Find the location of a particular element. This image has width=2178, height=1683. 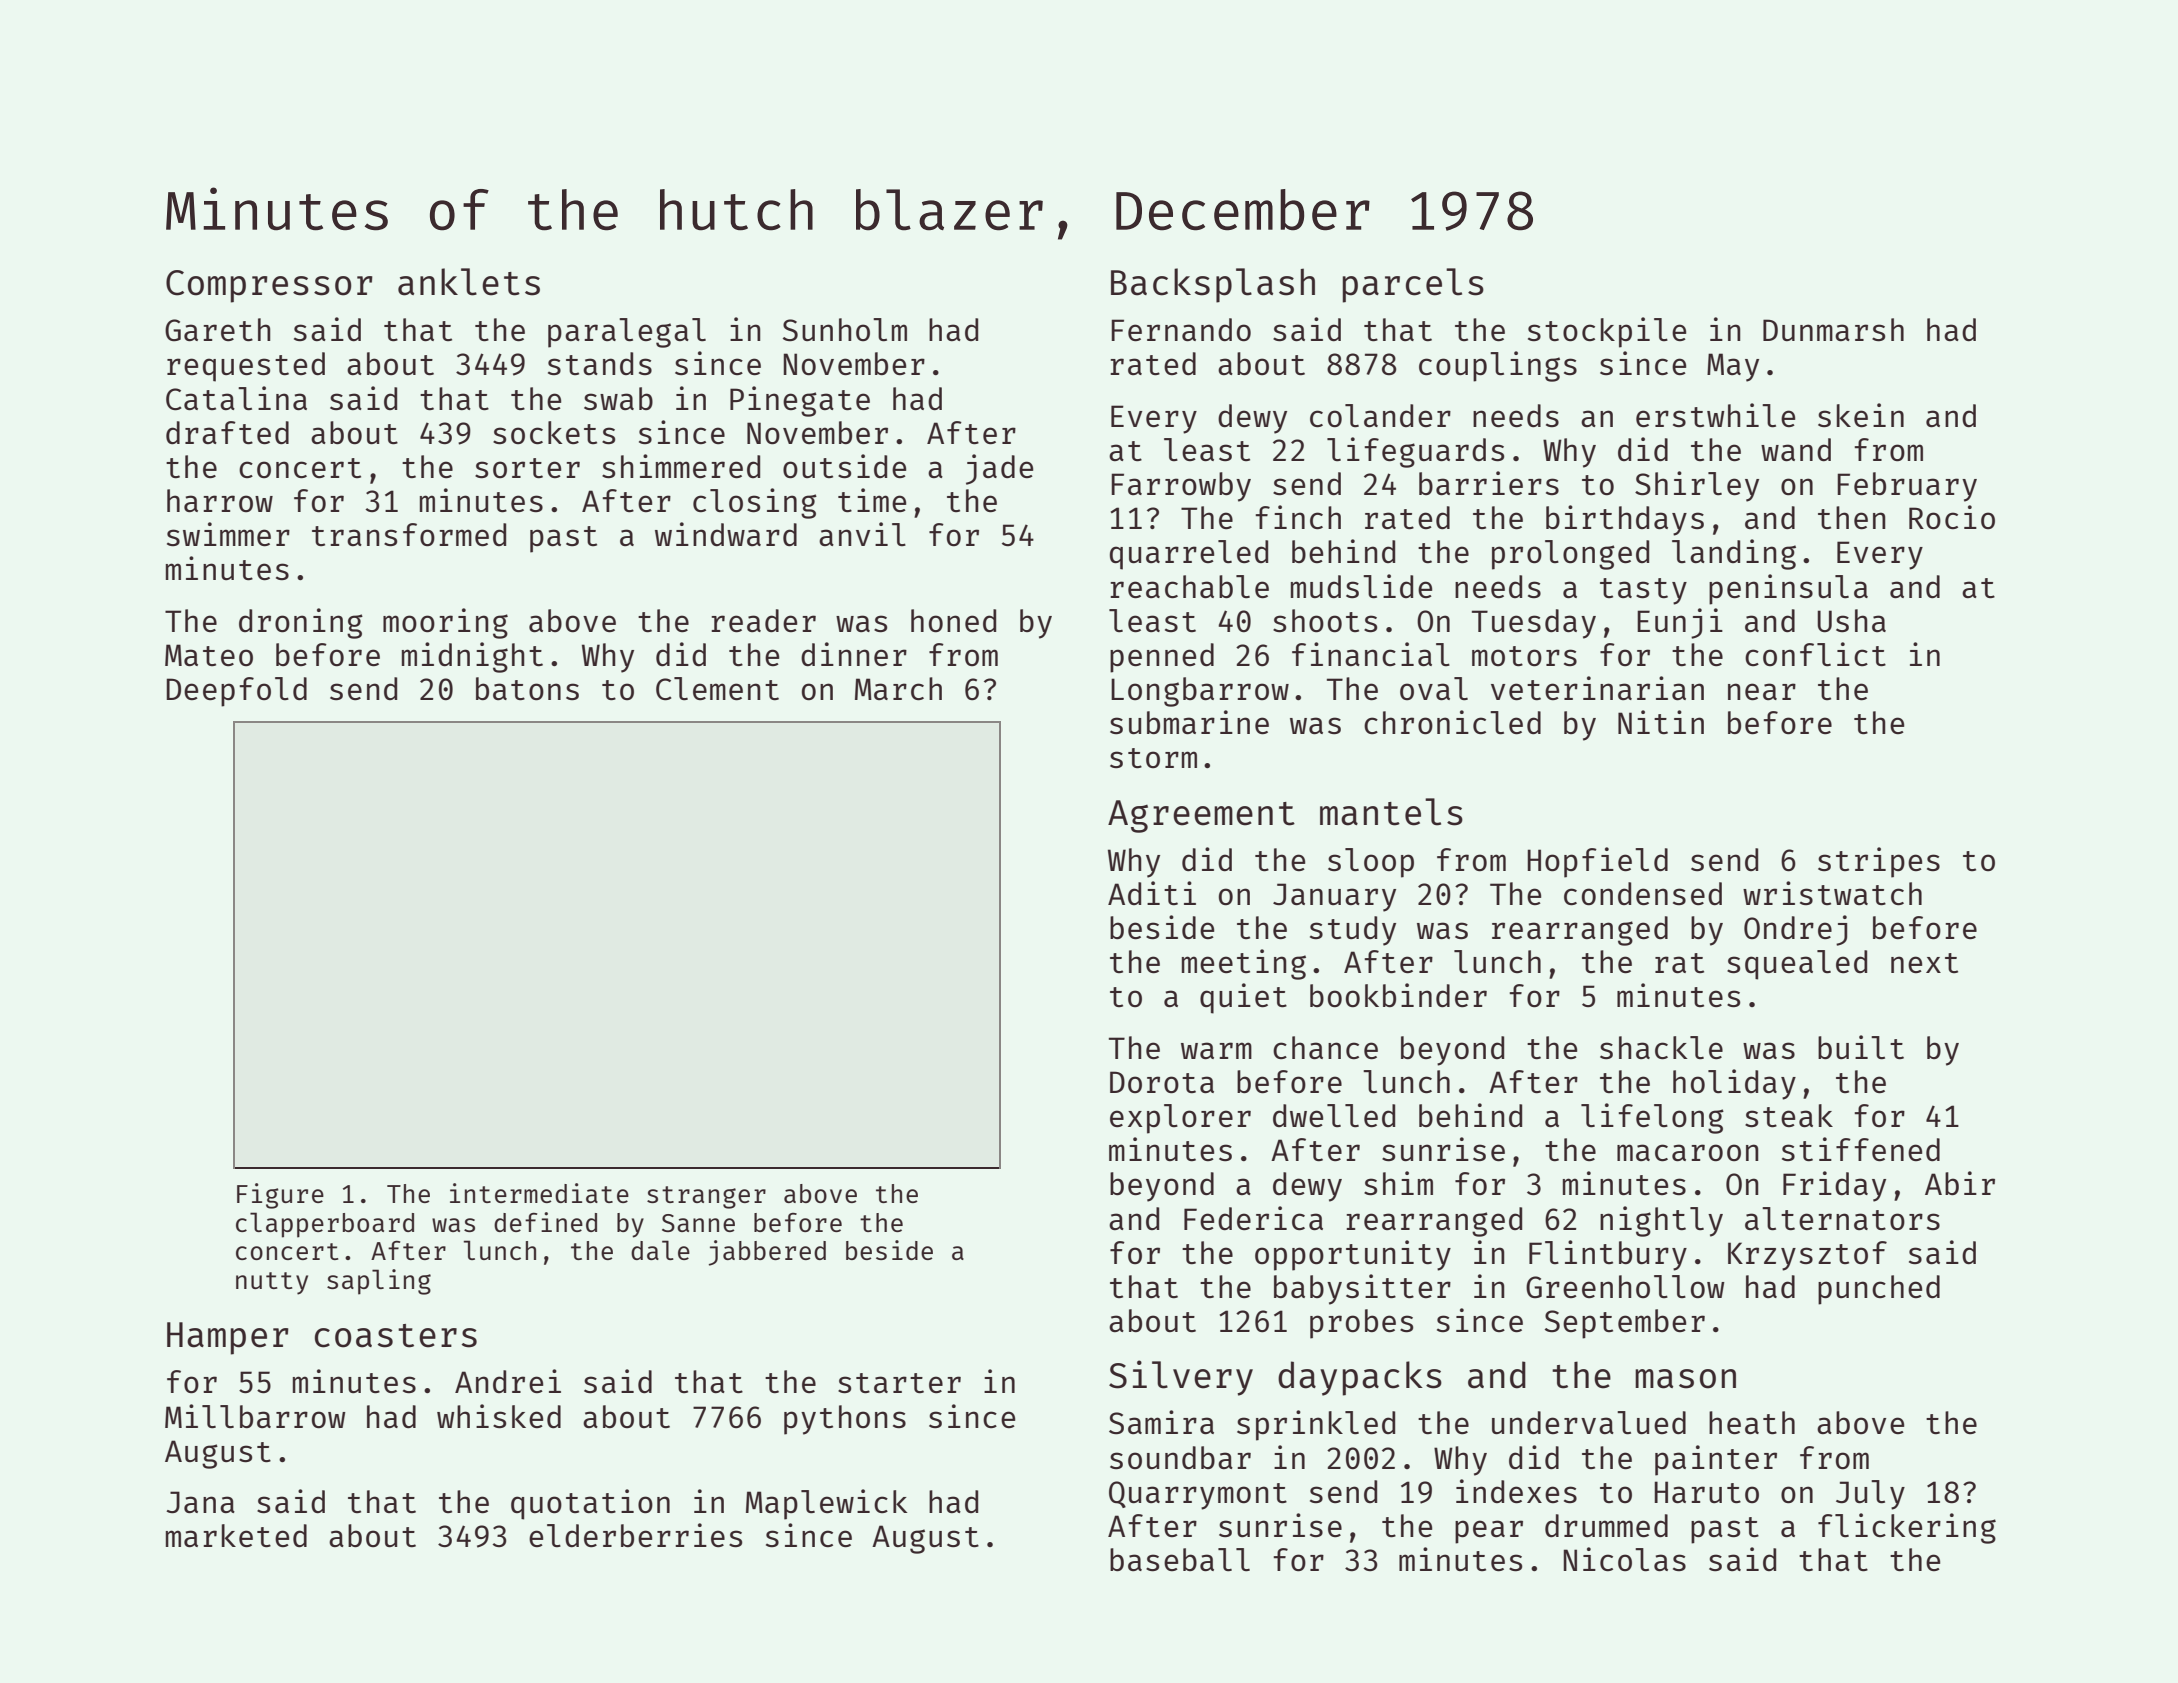

Maplewick is located at coordinates (826, 1504).
